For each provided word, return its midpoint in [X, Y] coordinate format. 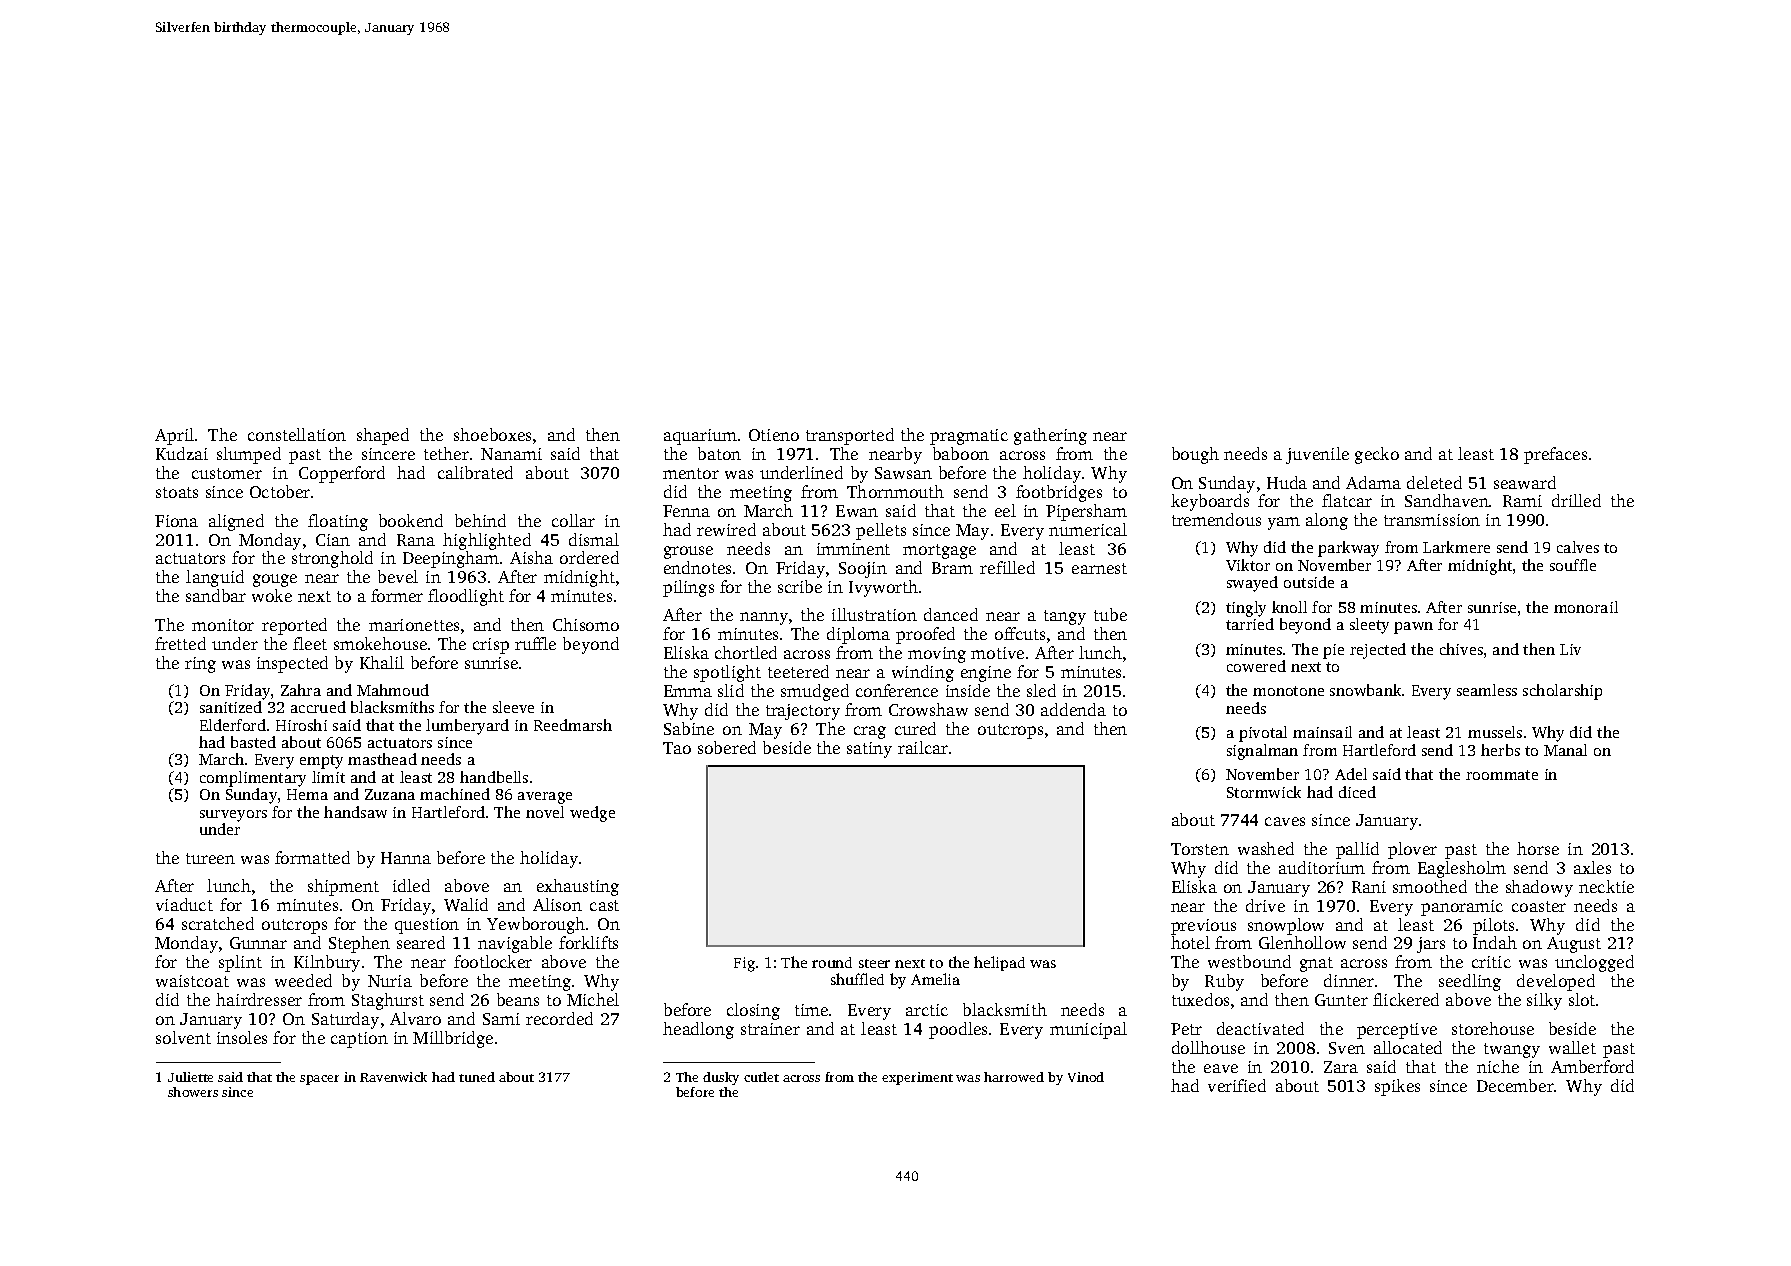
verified [1237, 1085]
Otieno [774, 435]
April [174, 436]
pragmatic [969, 437]
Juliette [190, 1077]
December [1515, 1085]
